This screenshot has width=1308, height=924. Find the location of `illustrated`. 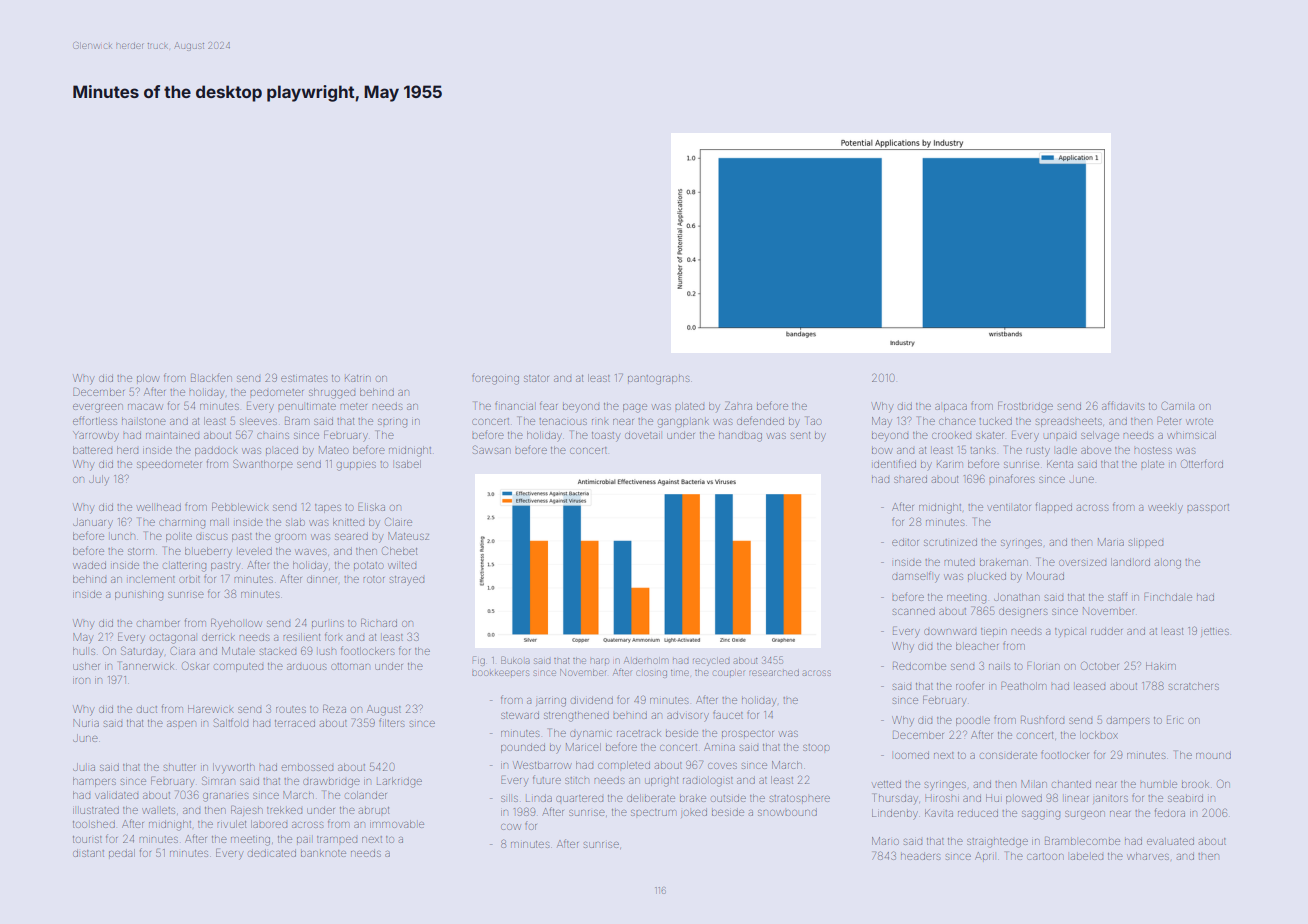

illustrated is located at coordinates (96, 810).
